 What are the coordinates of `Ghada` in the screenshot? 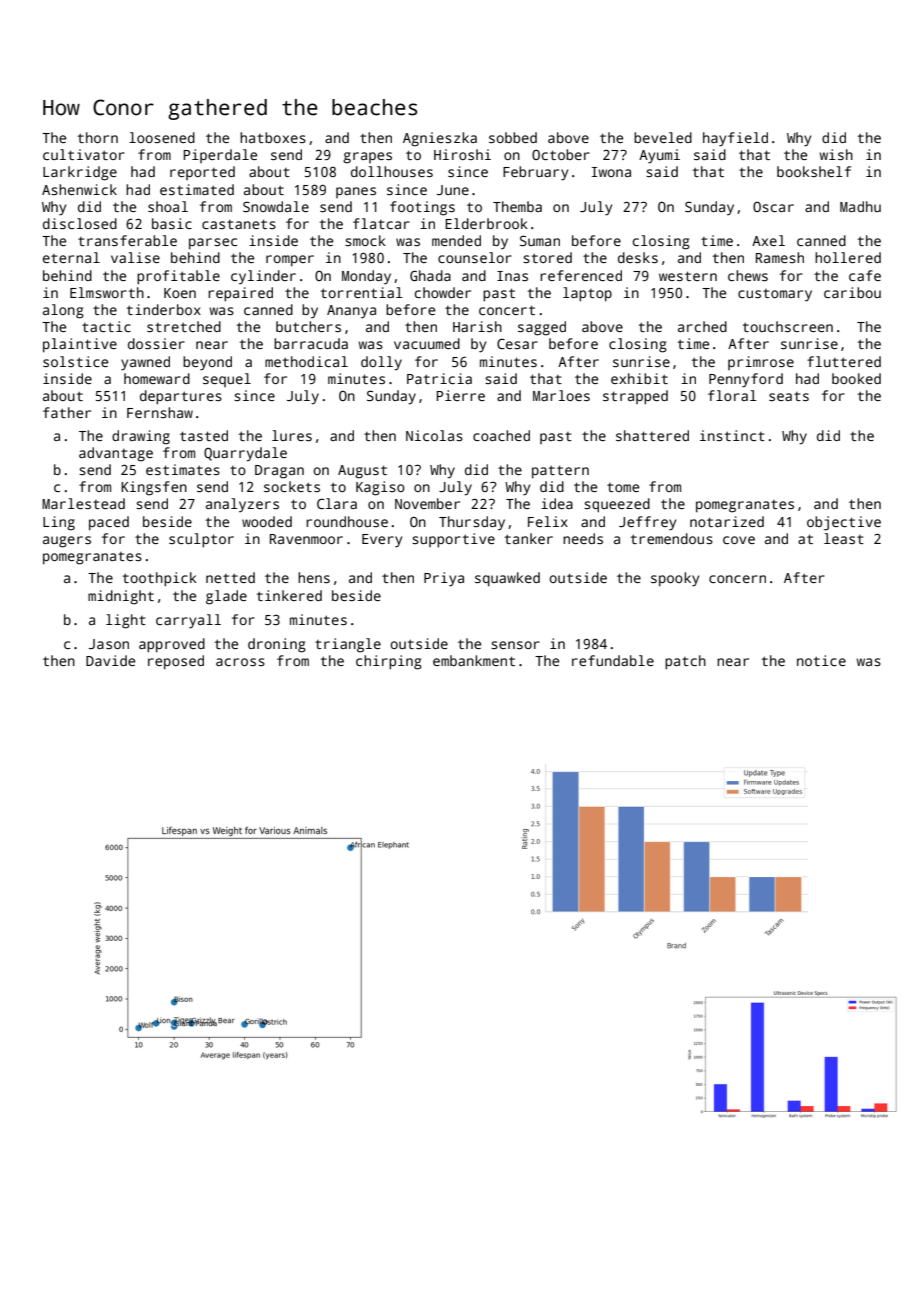 It's located at (430, 275).
